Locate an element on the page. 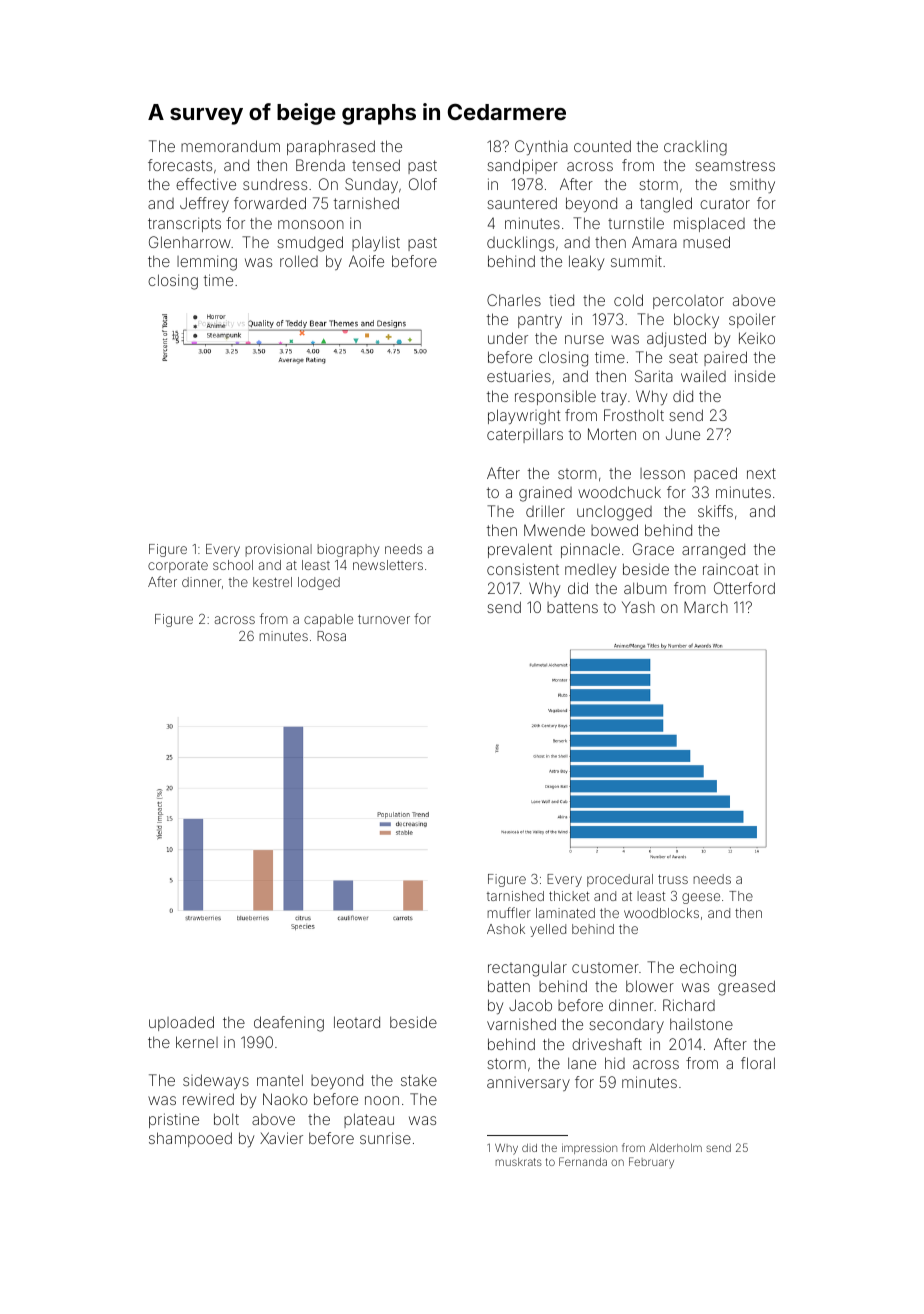 This image has width=924, height=1314. geese is located at coordinates (701, 898).
